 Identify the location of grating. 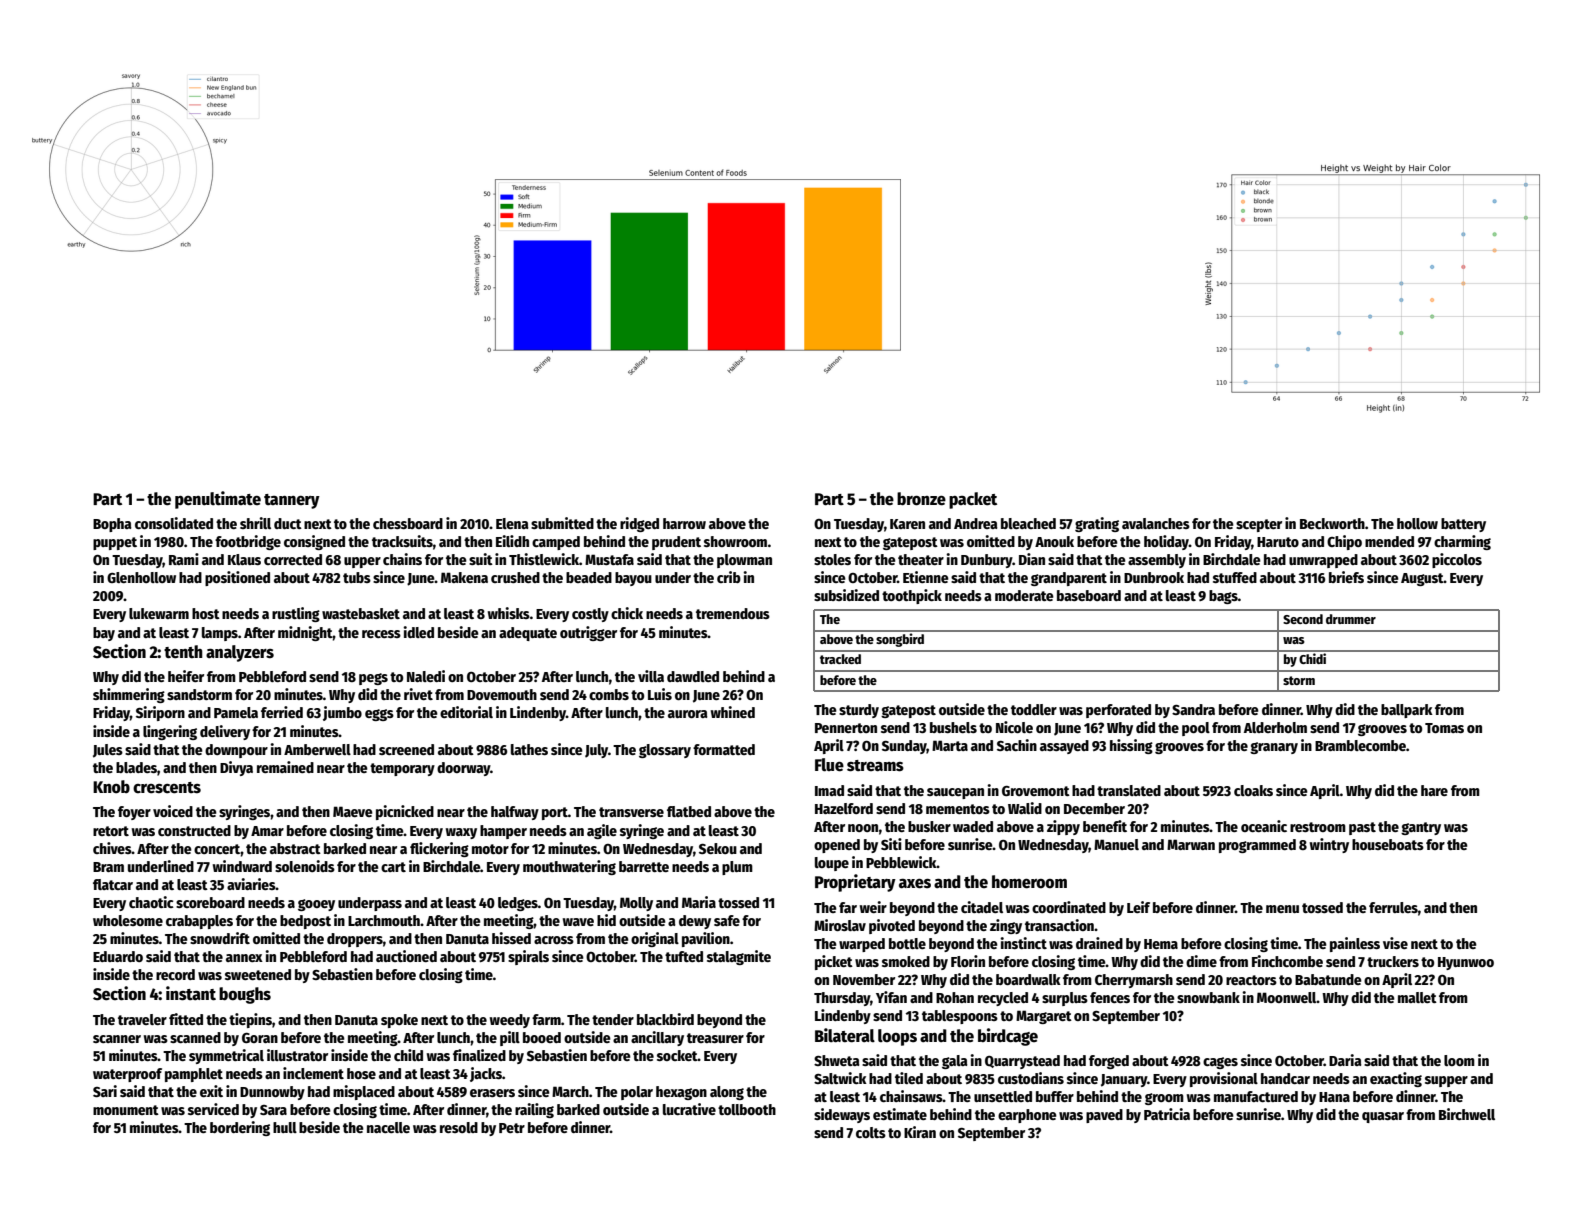
(1097, 524).
